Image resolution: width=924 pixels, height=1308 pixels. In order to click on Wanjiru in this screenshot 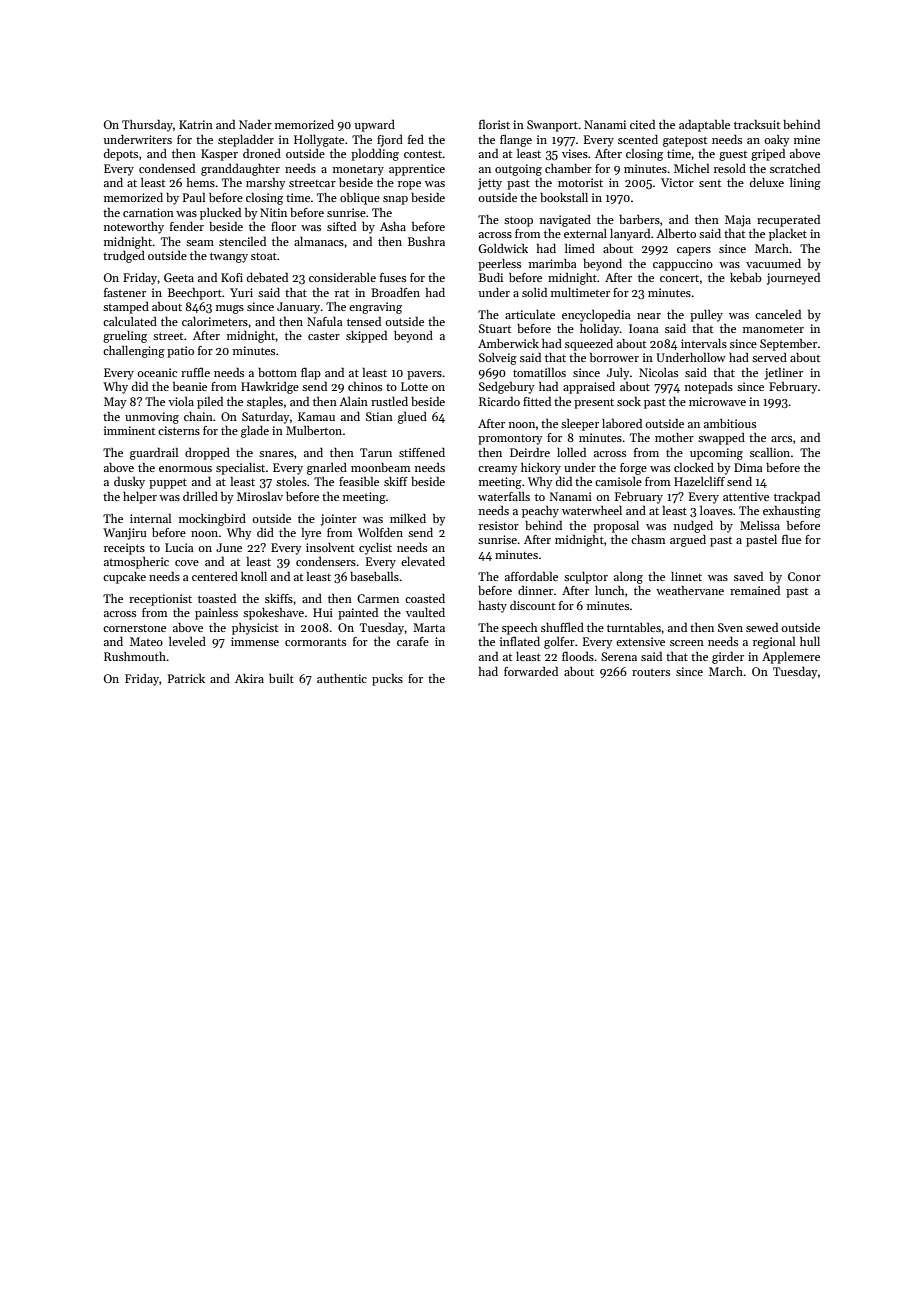, I will do `click(125, 534)`.
